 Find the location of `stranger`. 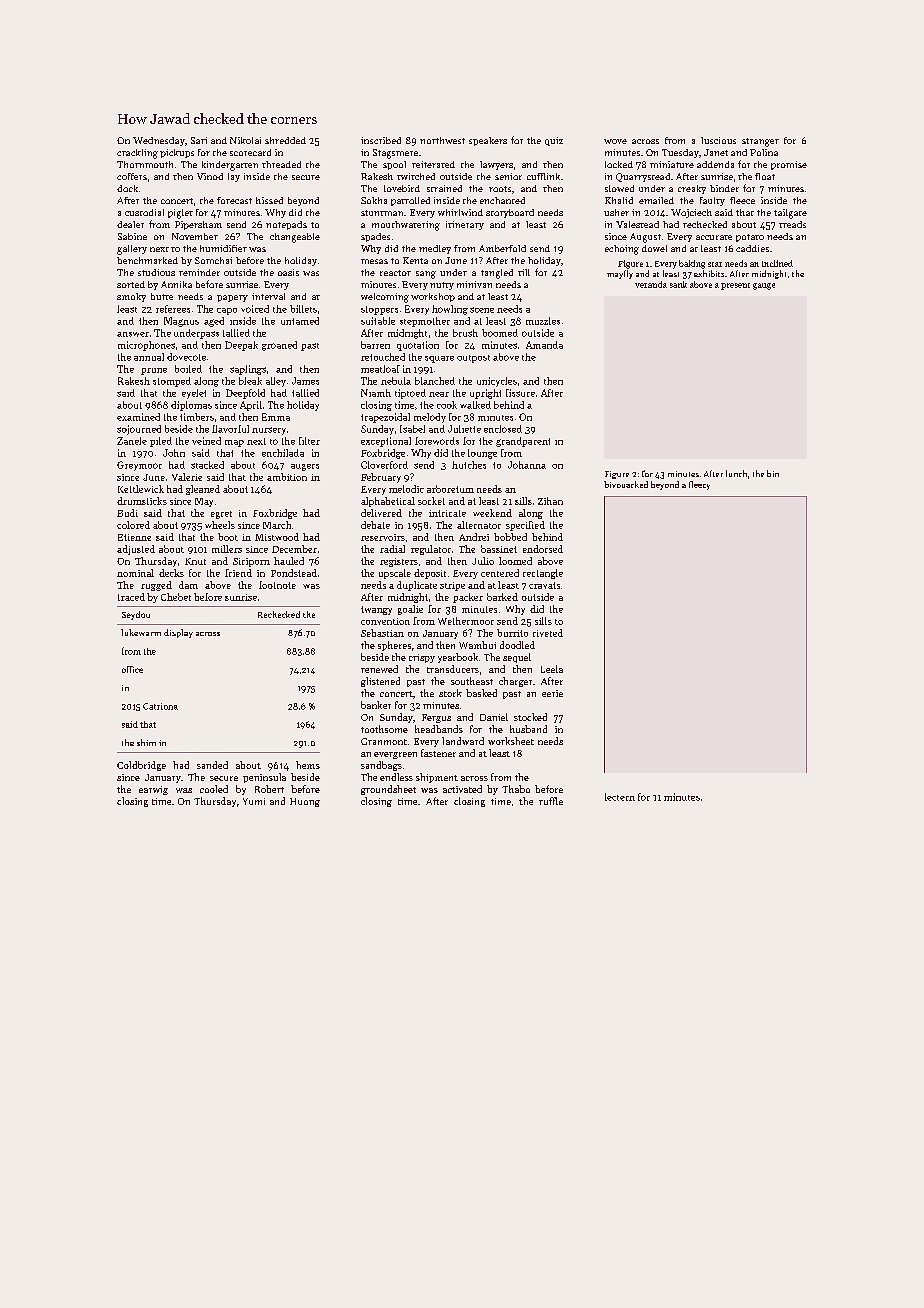

stranger is located at coordinates (760, 142).
